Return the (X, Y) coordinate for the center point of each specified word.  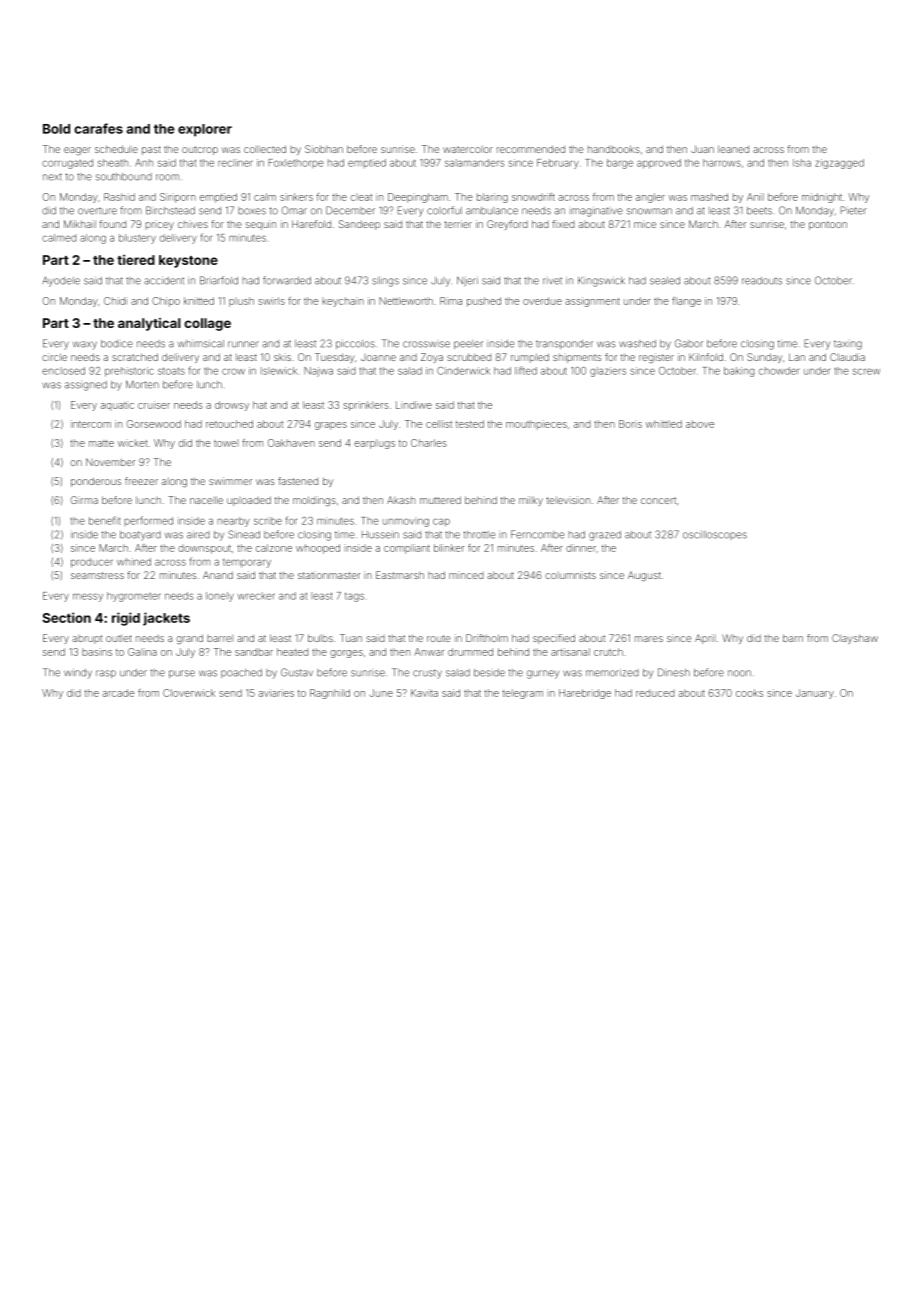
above (700, 424)
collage (207, 324)
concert (658, 500)
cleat (361, 197)
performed (149, 520)
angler (650, 198)
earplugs (374, 444)
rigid (126, 619)
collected (265, 149)
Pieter (854, 210)
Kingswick (601, 282)
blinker (449, 548)
